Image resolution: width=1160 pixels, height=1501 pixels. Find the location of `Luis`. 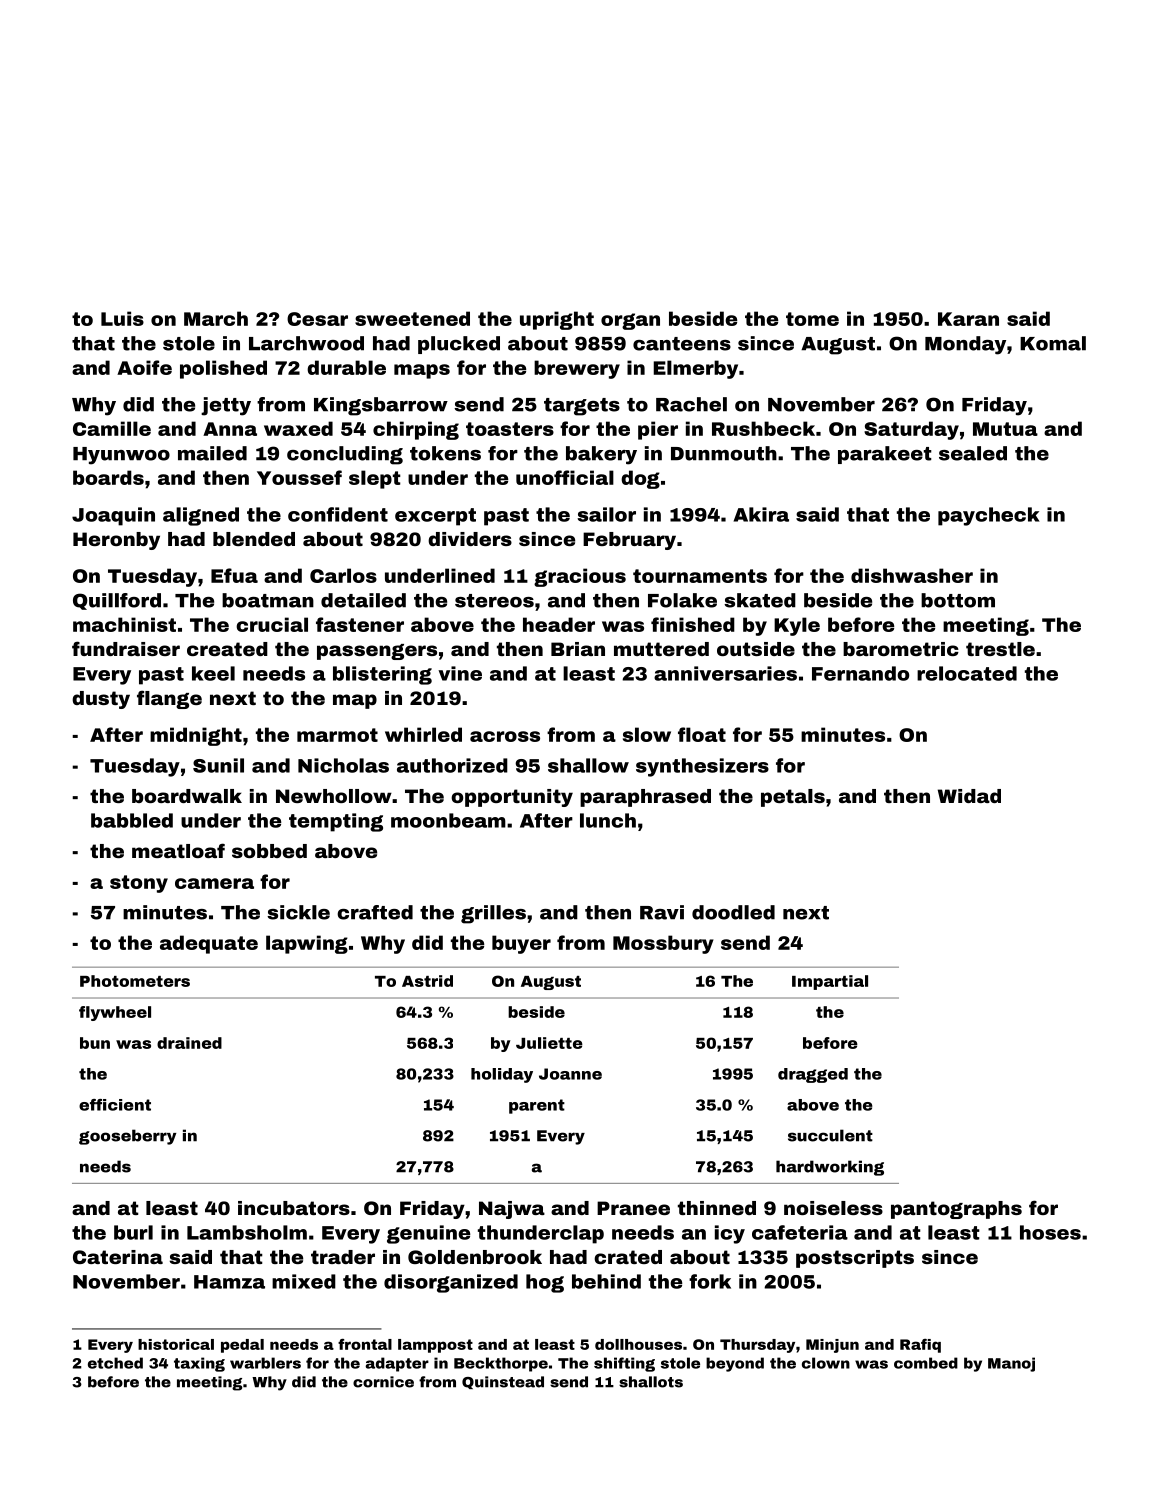

Luis is located at coordinates (122, 318).
